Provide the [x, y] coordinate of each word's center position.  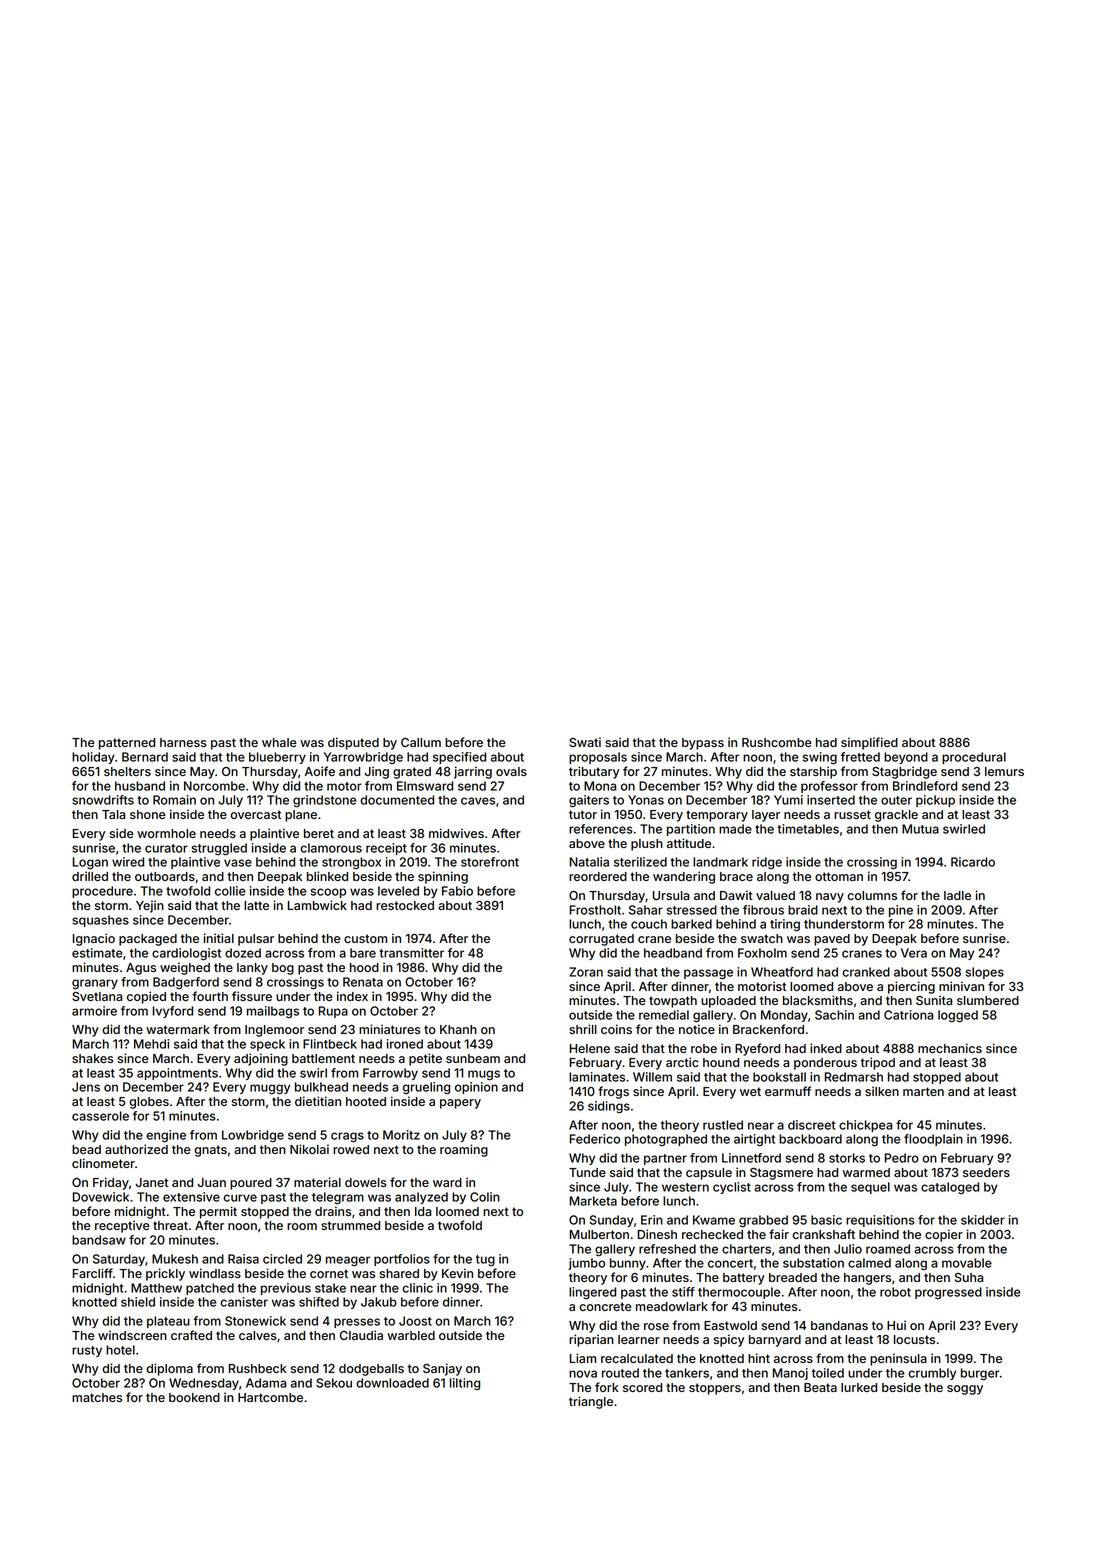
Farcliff [93, 1273]
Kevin [457, 1273]
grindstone [325, 801]
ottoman [839, 876]
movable [967, 1263]
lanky [252, 969]
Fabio [457, 891]
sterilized [640, 862]
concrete [605, 1306]
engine [166, 1136]
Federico [595, 1139]
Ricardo [973, 862]
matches [97, 1397]
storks [847, 1158]
